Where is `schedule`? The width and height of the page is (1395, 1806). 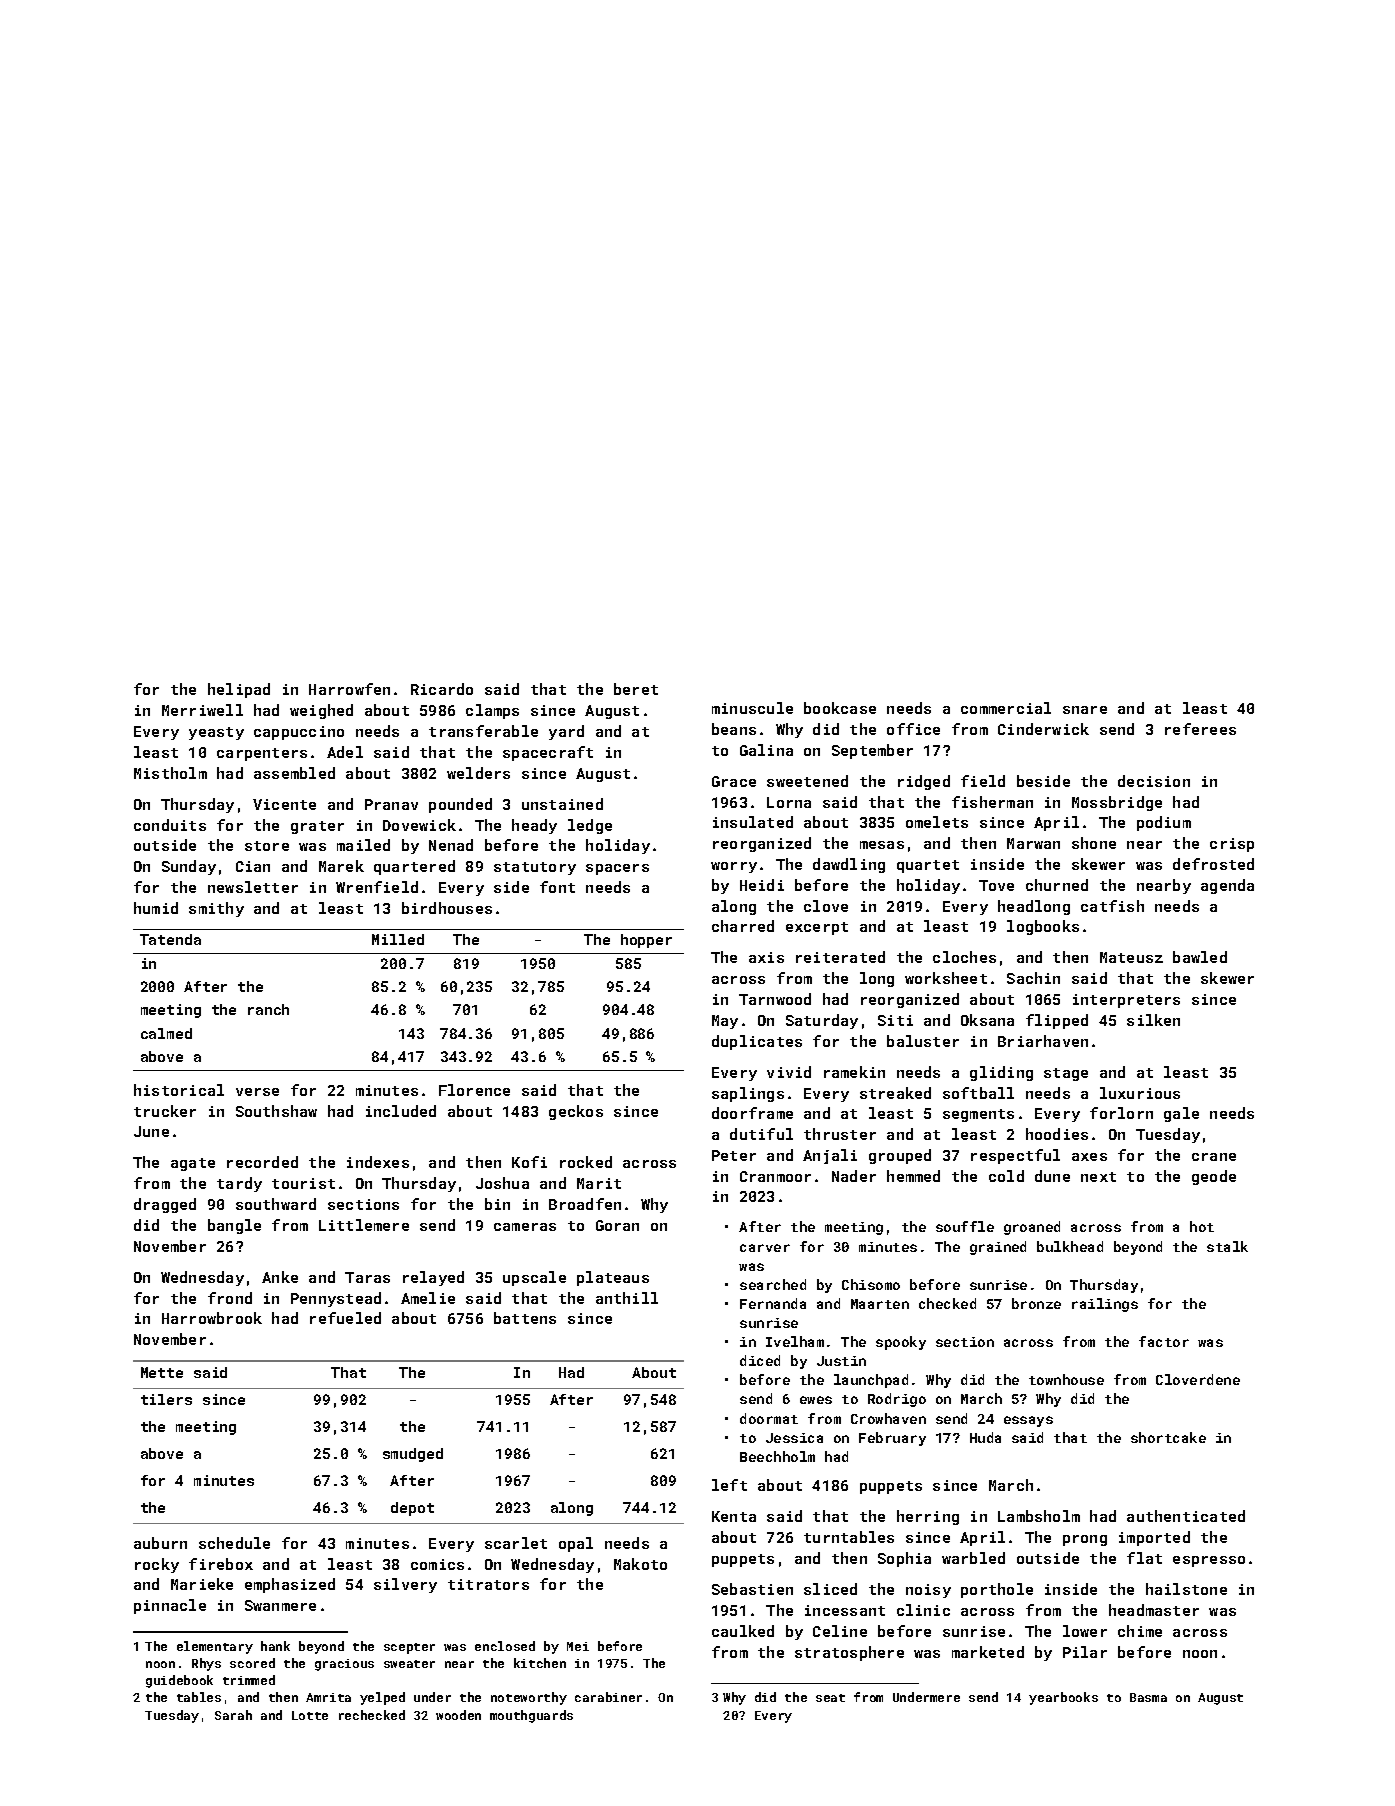
schedule is located at coordinates (234, 1543).
